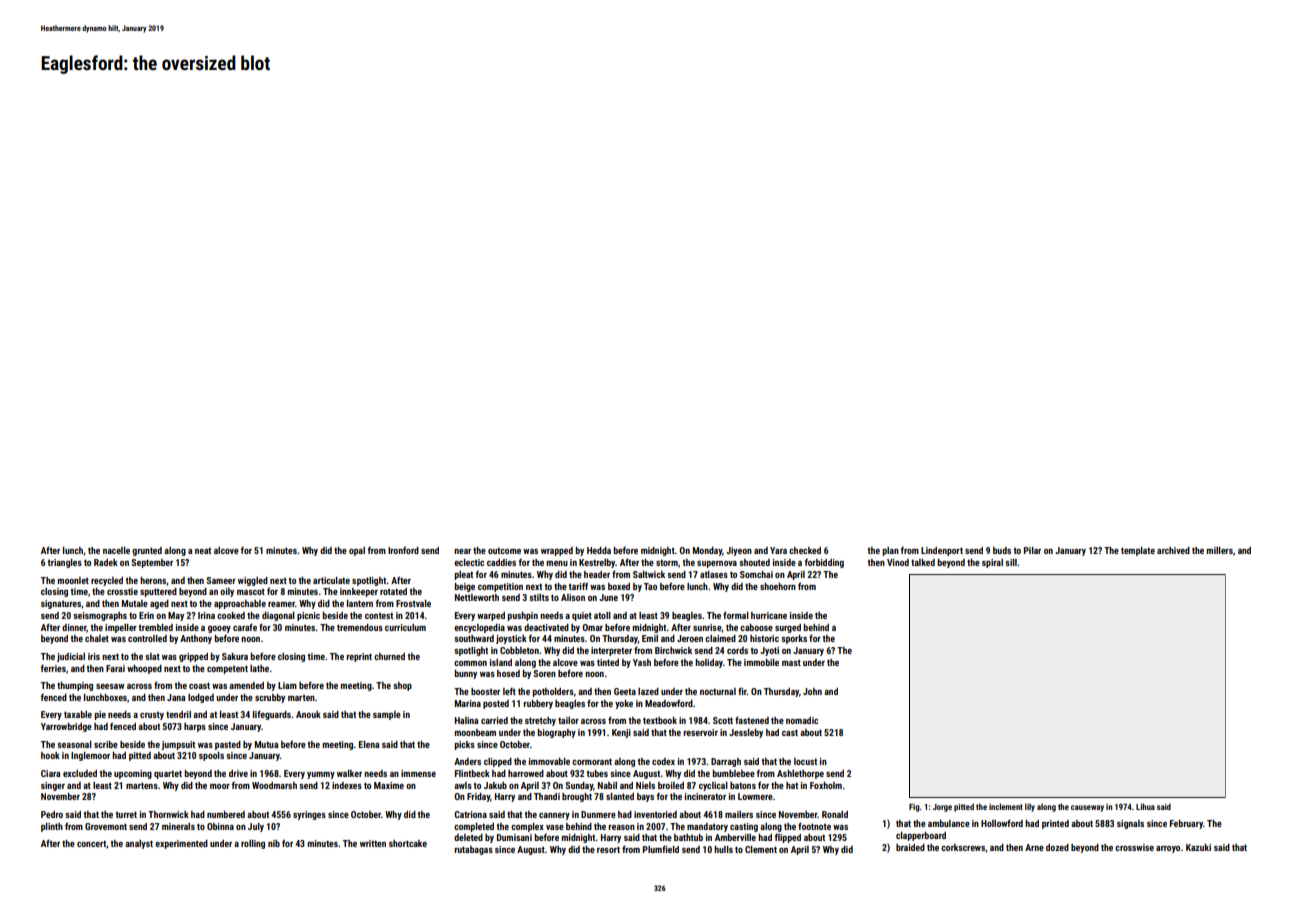 The height and width of the screenshot is (924, 1308). I want to click on crusty, so click(152, 716).
